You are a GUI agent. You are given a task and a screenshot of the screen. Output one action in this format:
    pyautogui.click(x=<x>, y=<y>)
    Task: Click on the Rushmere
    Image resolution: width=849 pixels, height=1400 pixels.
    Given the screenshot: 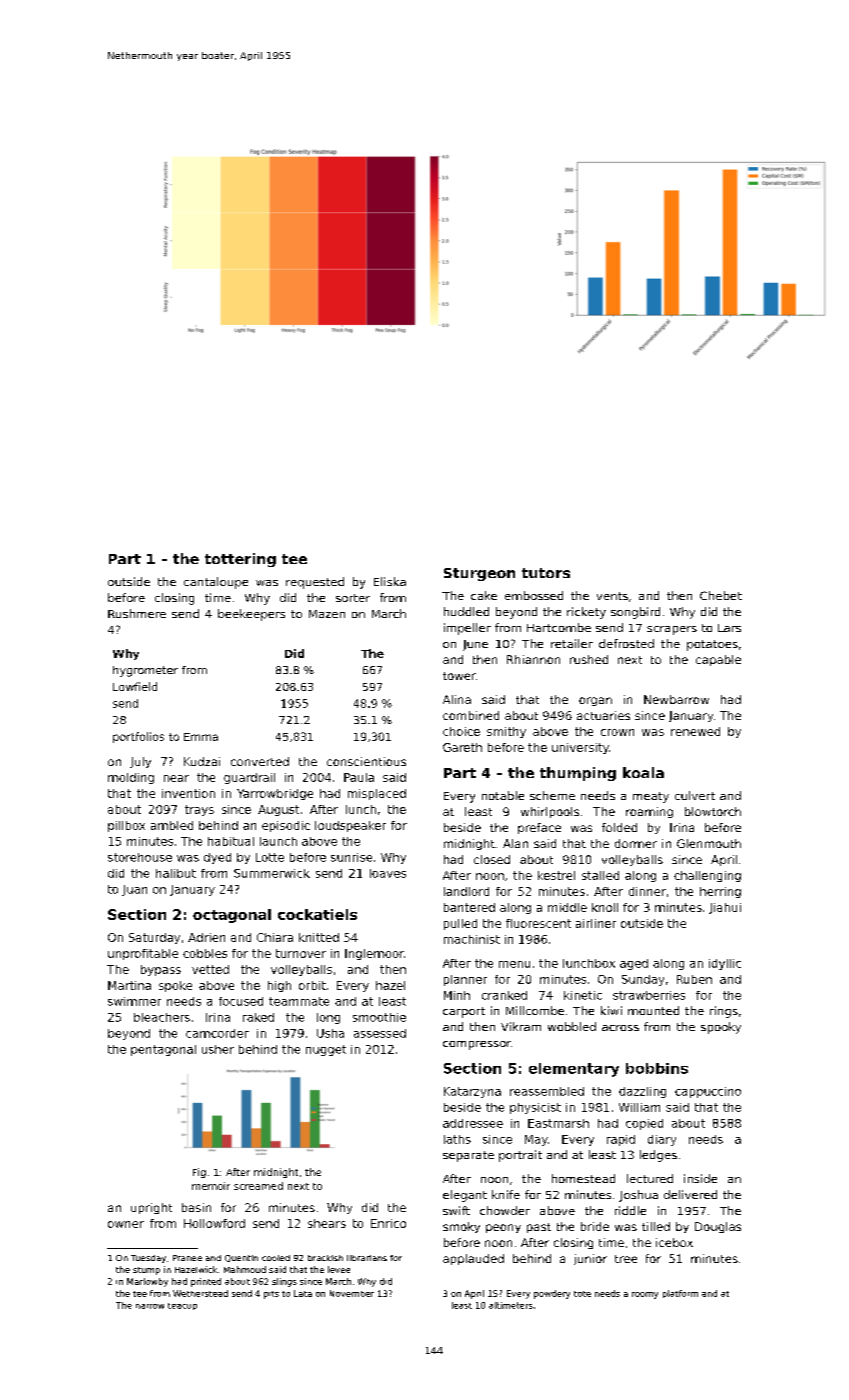 What is the action you would take?
    pyautogui.click(x=137, y=613)
